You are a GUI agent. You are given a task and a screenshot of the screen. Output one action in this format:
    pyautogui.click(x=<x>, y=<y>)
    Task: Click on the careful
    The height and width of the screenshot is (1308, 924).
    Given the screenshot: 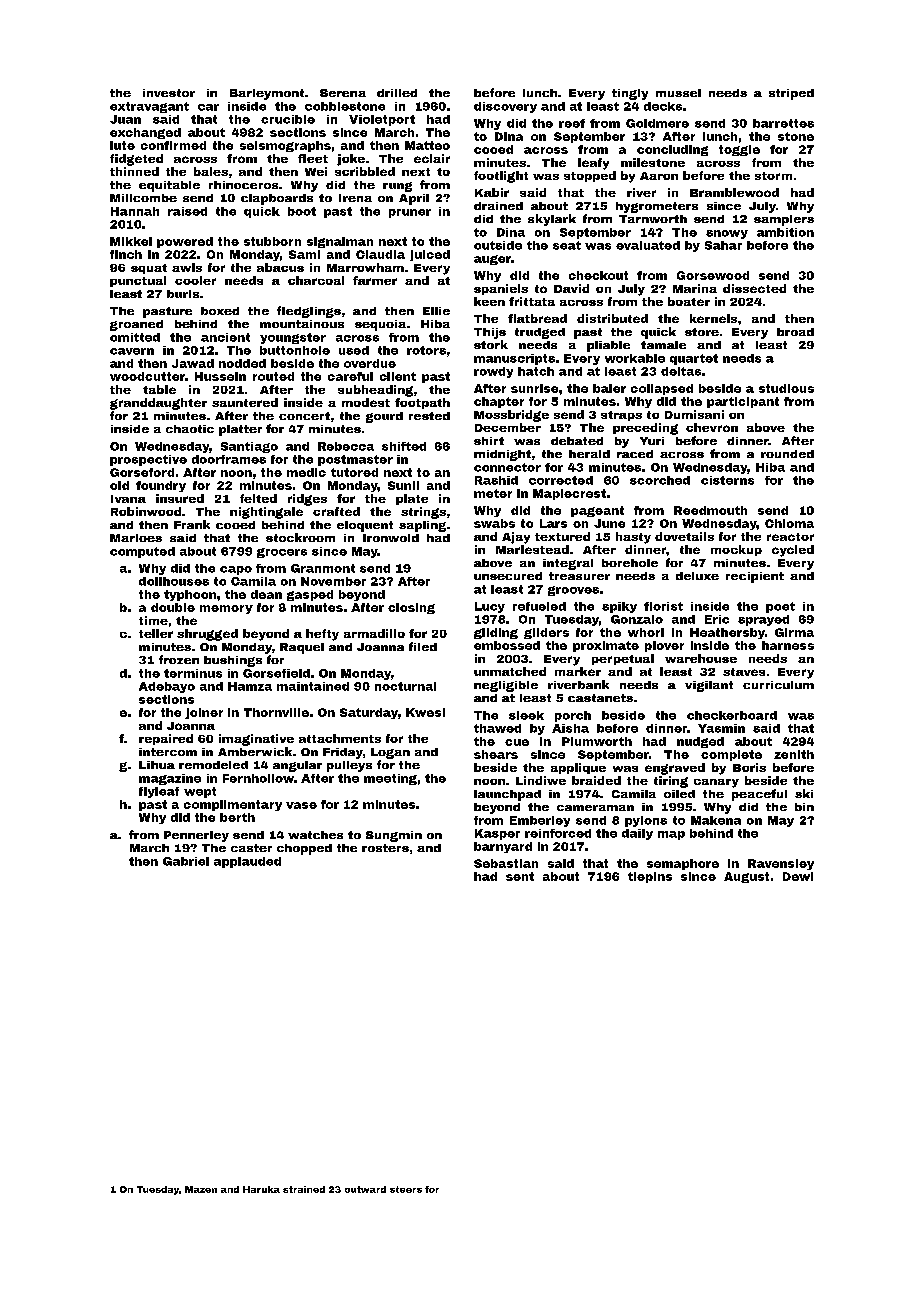 What is the action you would take?
    pyautogui.click(x=350, y=376)
